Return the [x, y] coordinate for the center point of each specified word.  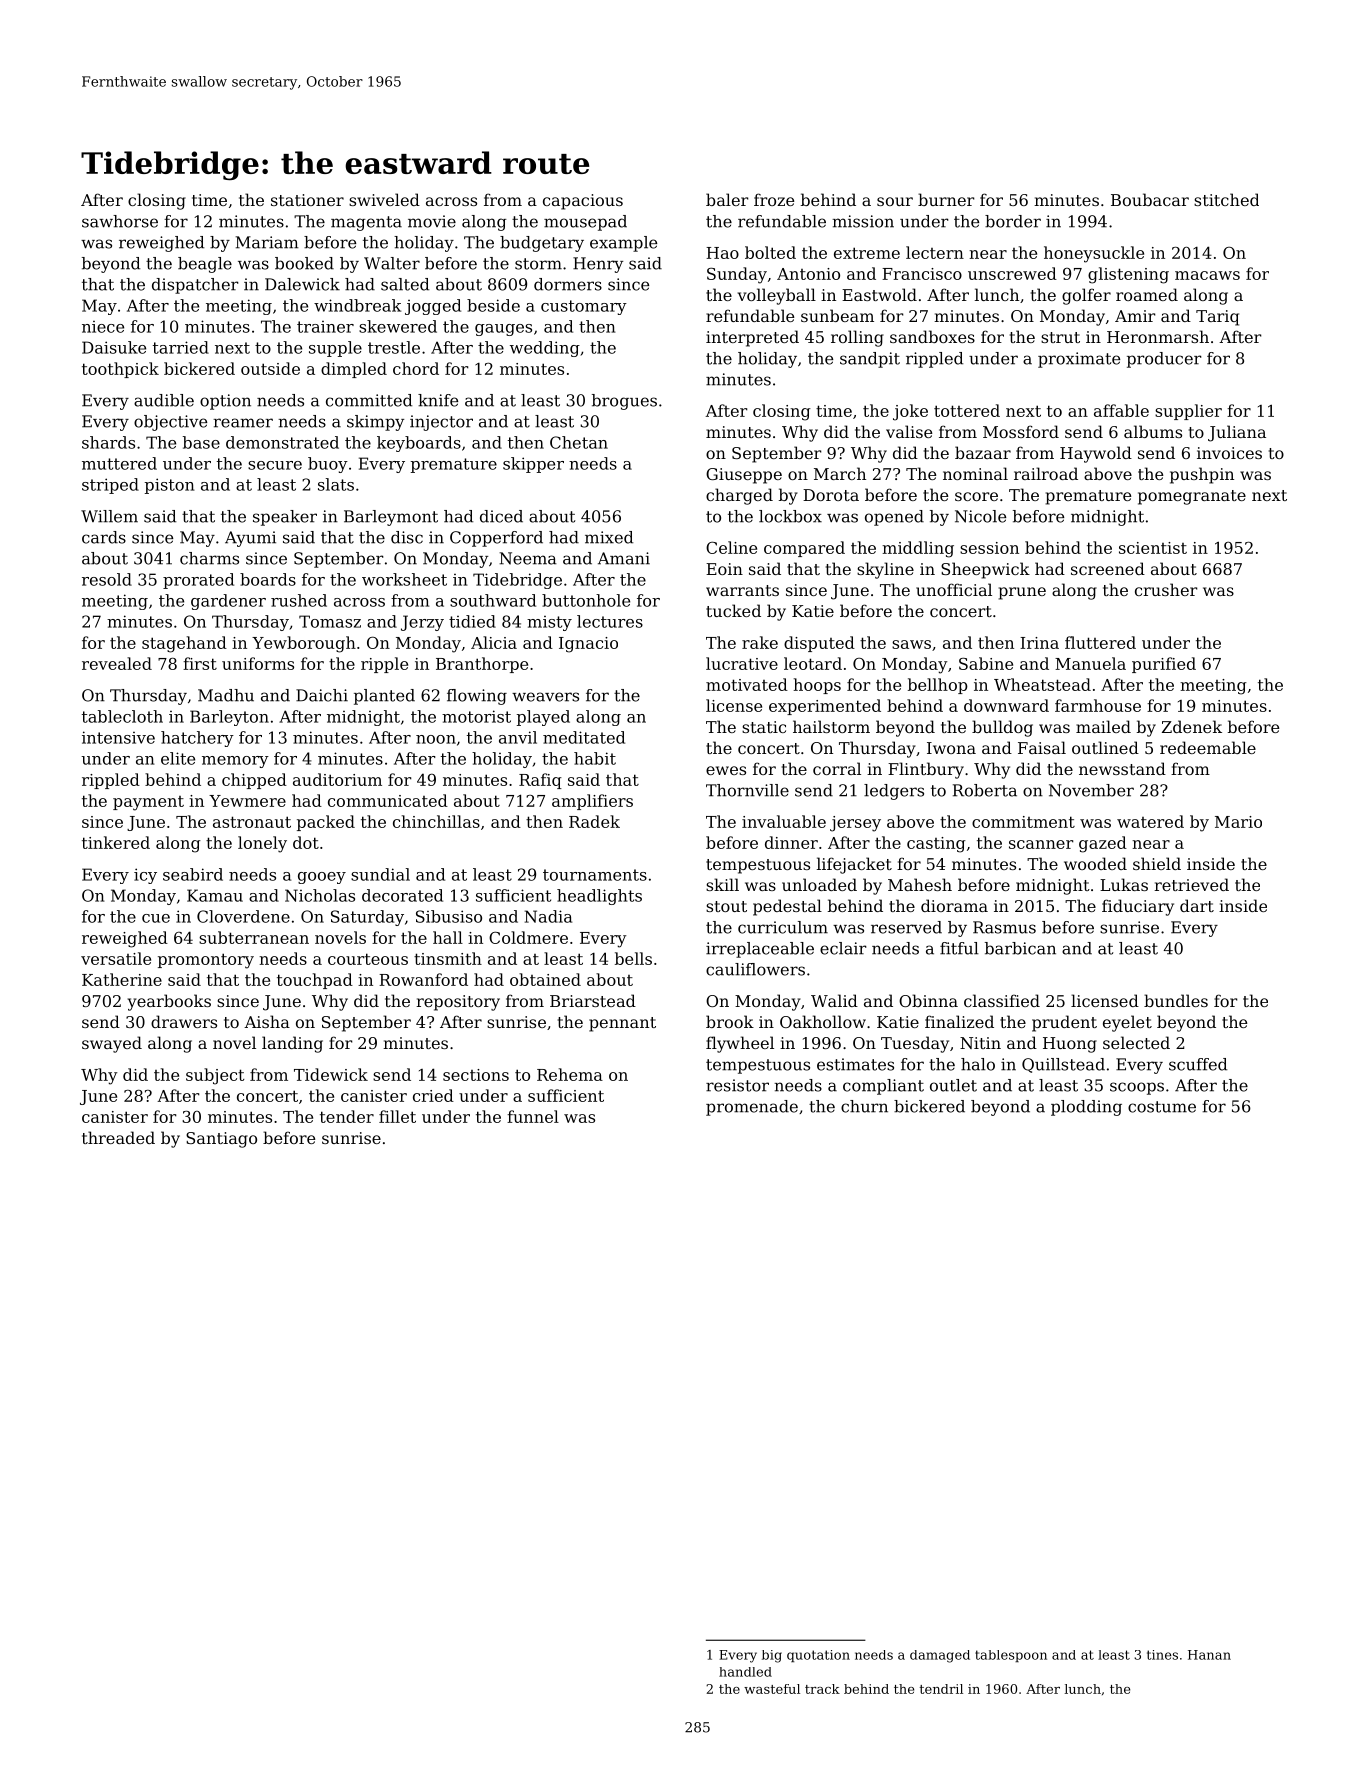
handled [745, 1672]
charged [739, 496]
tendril [941, 1689]
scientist [1153, 548]
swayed [112, 1044]
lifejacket [854, 865]
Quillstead [1063, 1065]
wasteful [772, 1689]
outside [270, 368]
